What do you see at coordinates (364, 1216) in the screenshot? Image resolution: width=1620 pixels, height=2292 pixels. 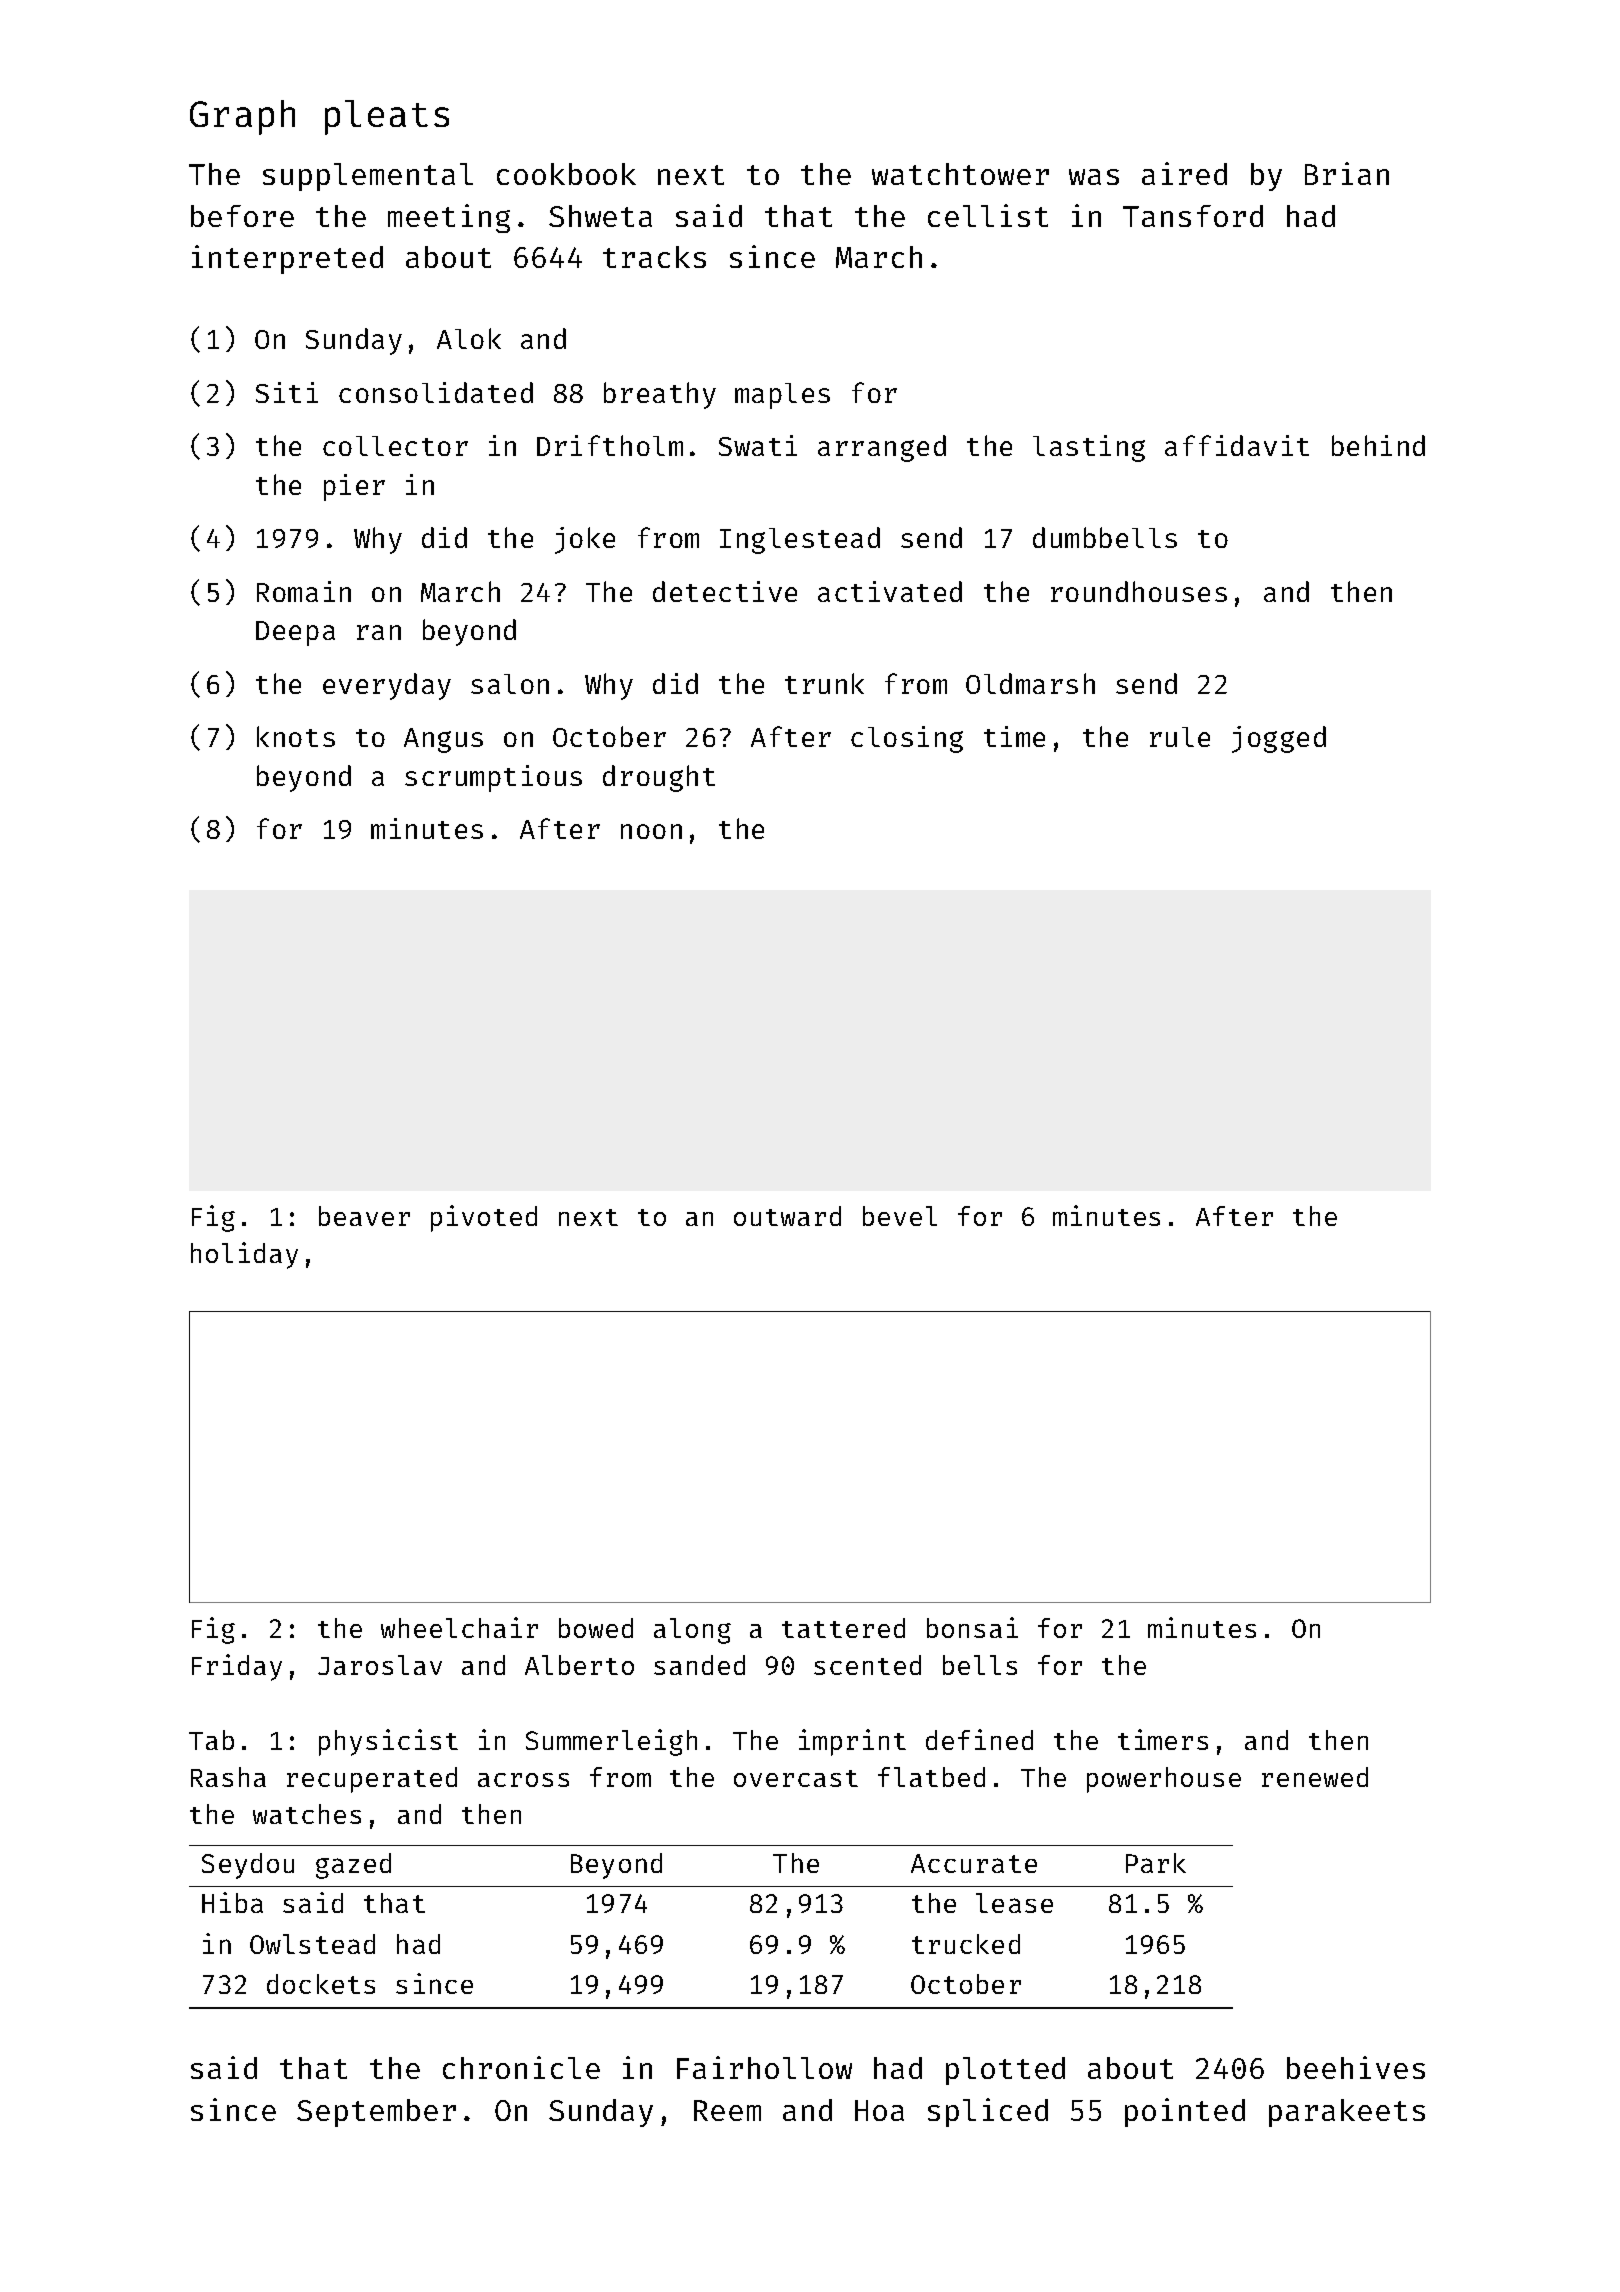 I see `beaver` at bounding box center [364, 1216].
